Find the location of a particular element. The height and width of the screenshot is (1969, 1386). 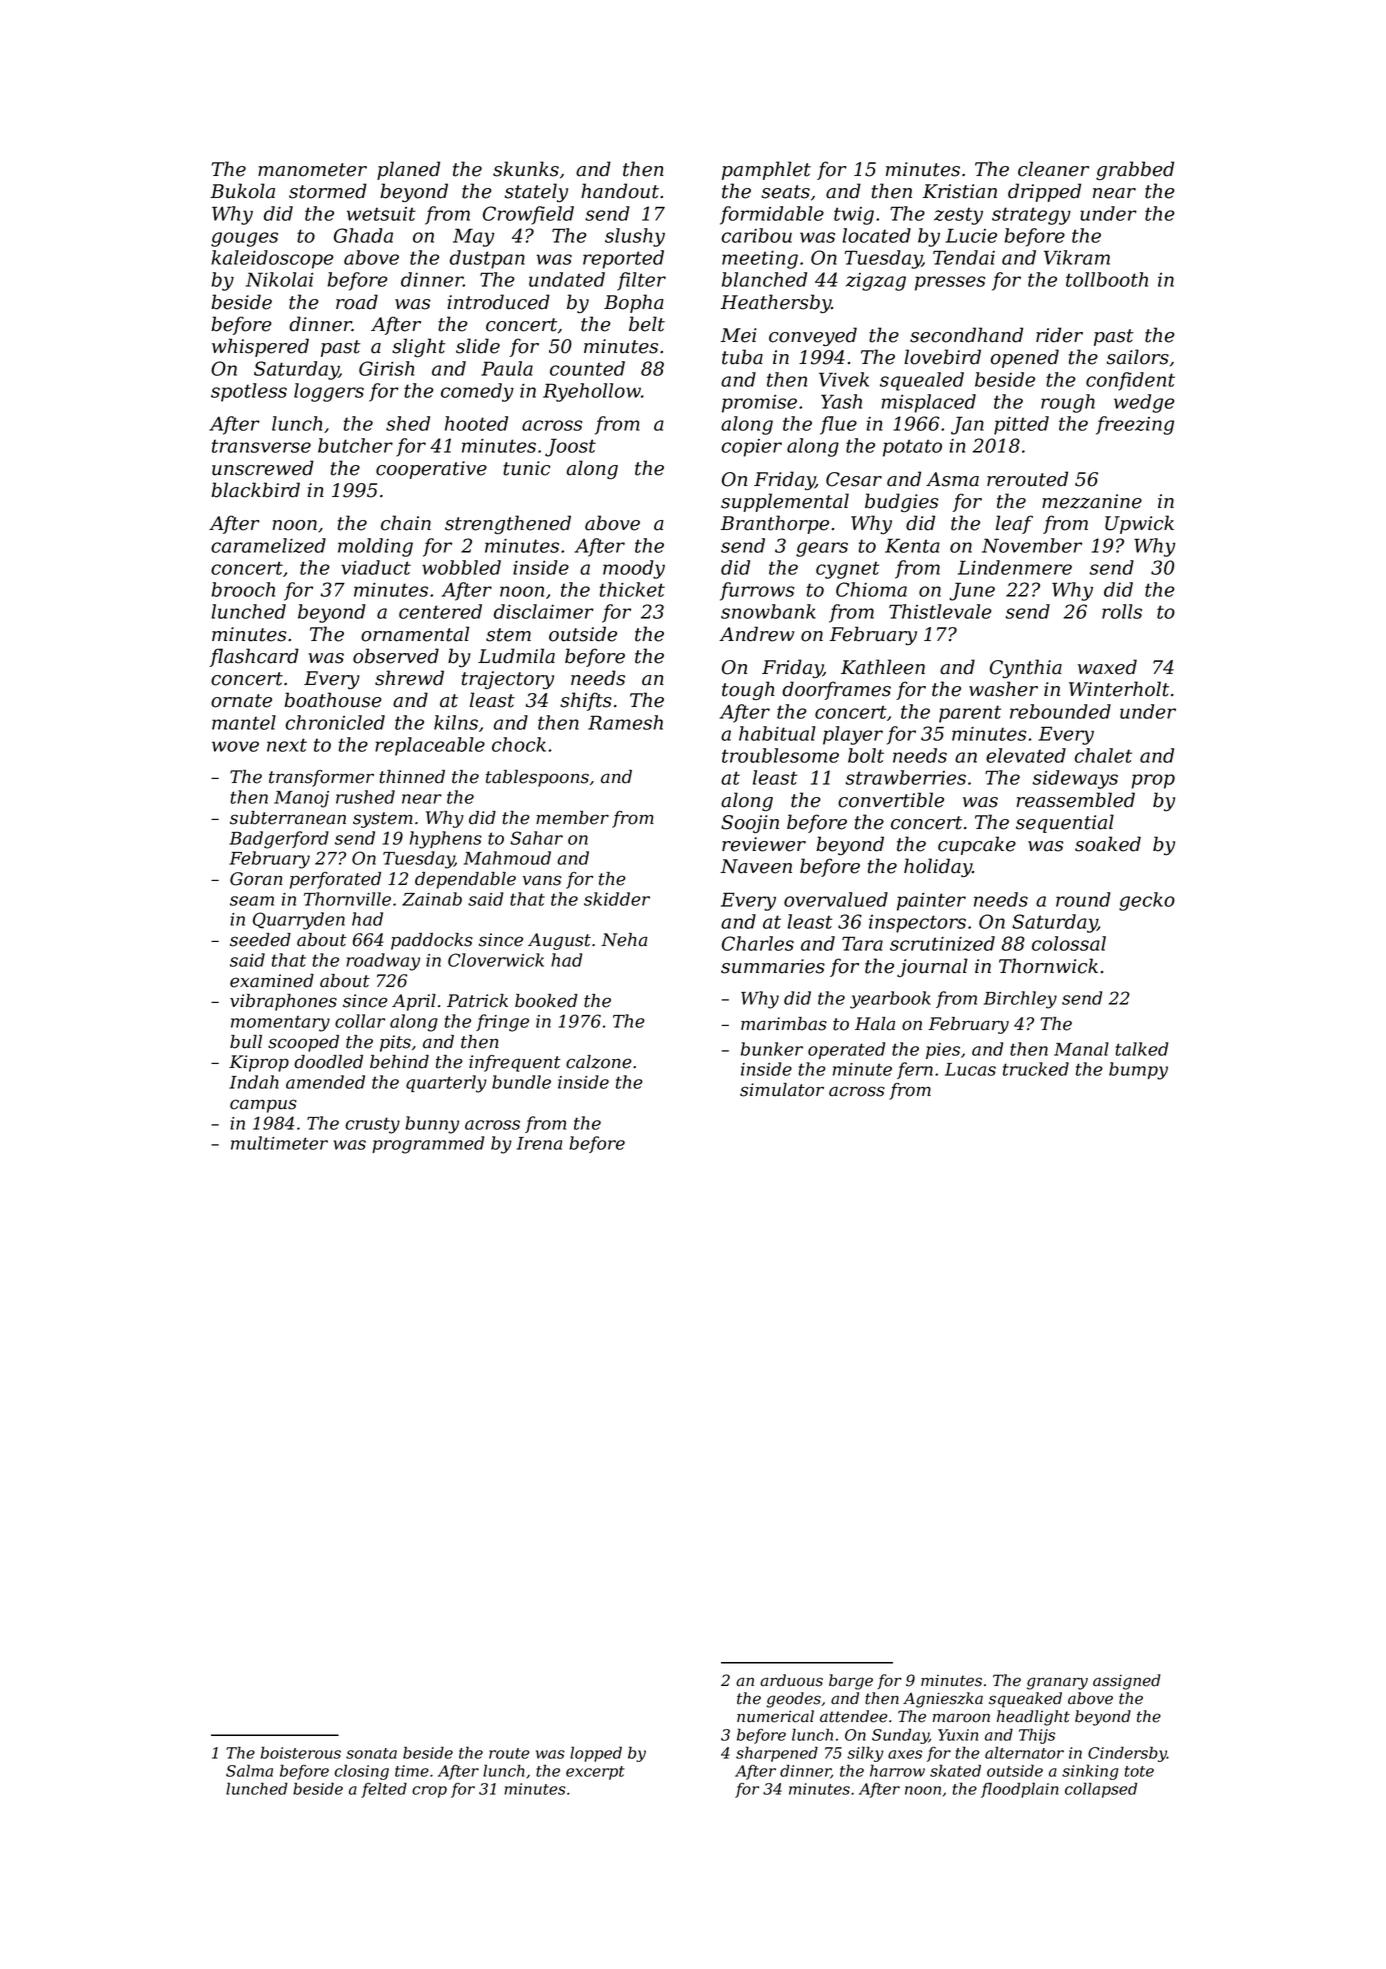

grabbed is located at coordinates (1135, 170).
